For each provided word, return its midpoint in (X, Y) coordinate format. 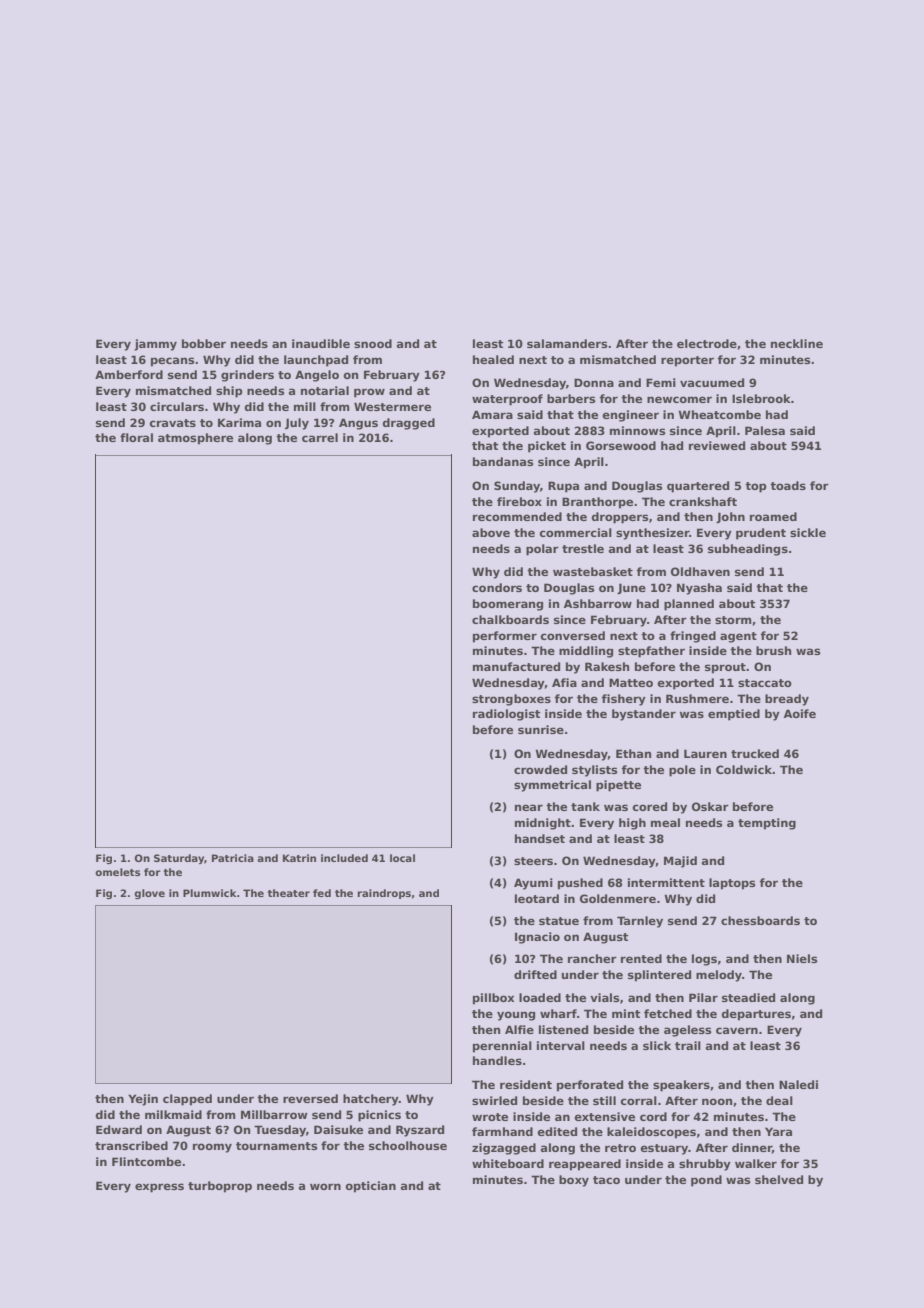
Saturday (179, 859)
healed (493, 359)
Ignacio (537, 938)
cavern (737, 1030)
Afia (564, 682)
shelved (779, 1179)
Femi (661, 382)
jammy (155, 345)
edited (557, 1131)
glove (149, 894)
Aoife (800, 713)
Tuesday (280, 1131)
